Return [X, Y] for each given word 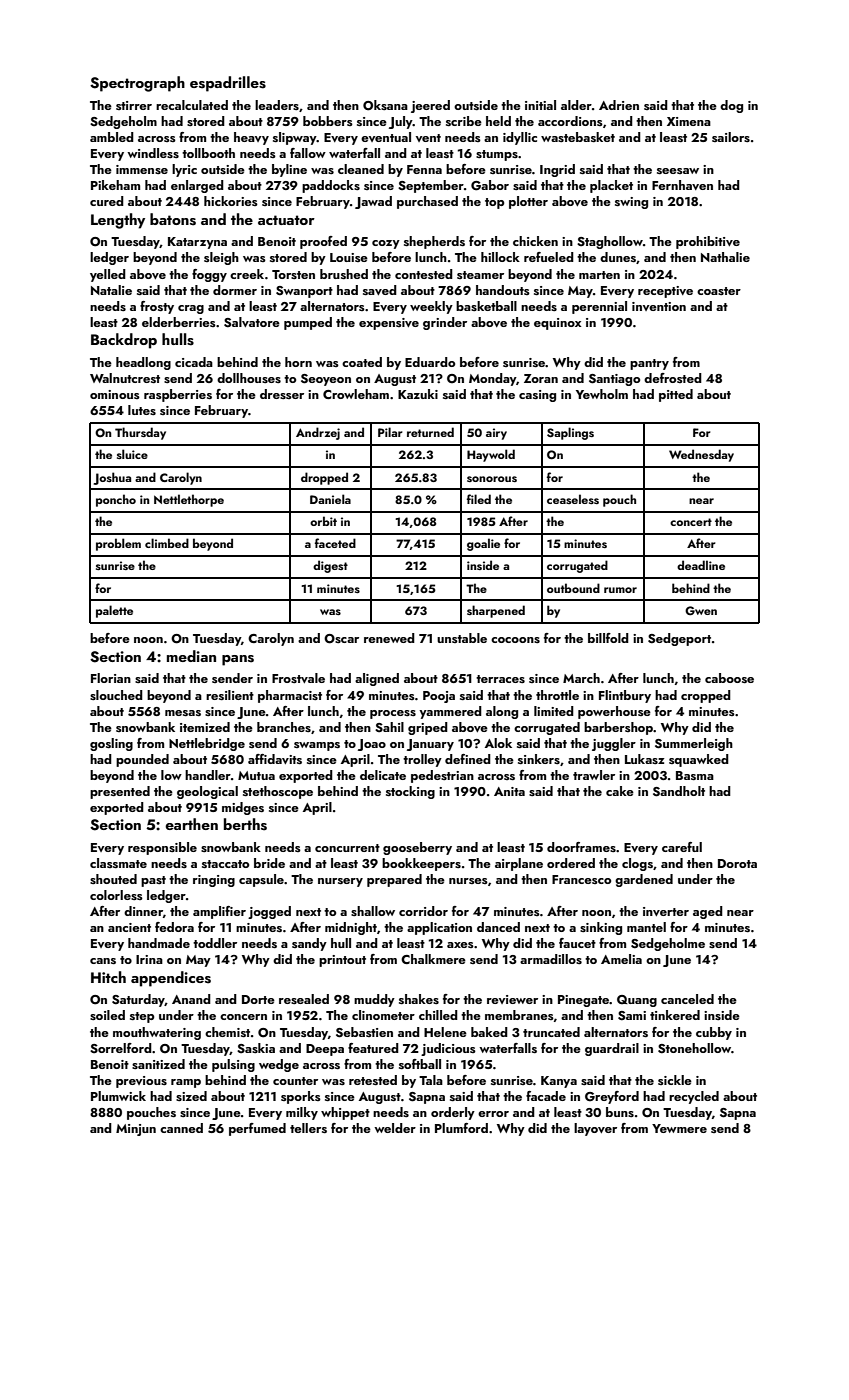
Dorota [737, 863]
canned [181, 1128]
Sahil [389, 727]
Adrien [619, 105]
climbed [167, 543]
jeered [430, 106]
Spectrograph [137, 84]
